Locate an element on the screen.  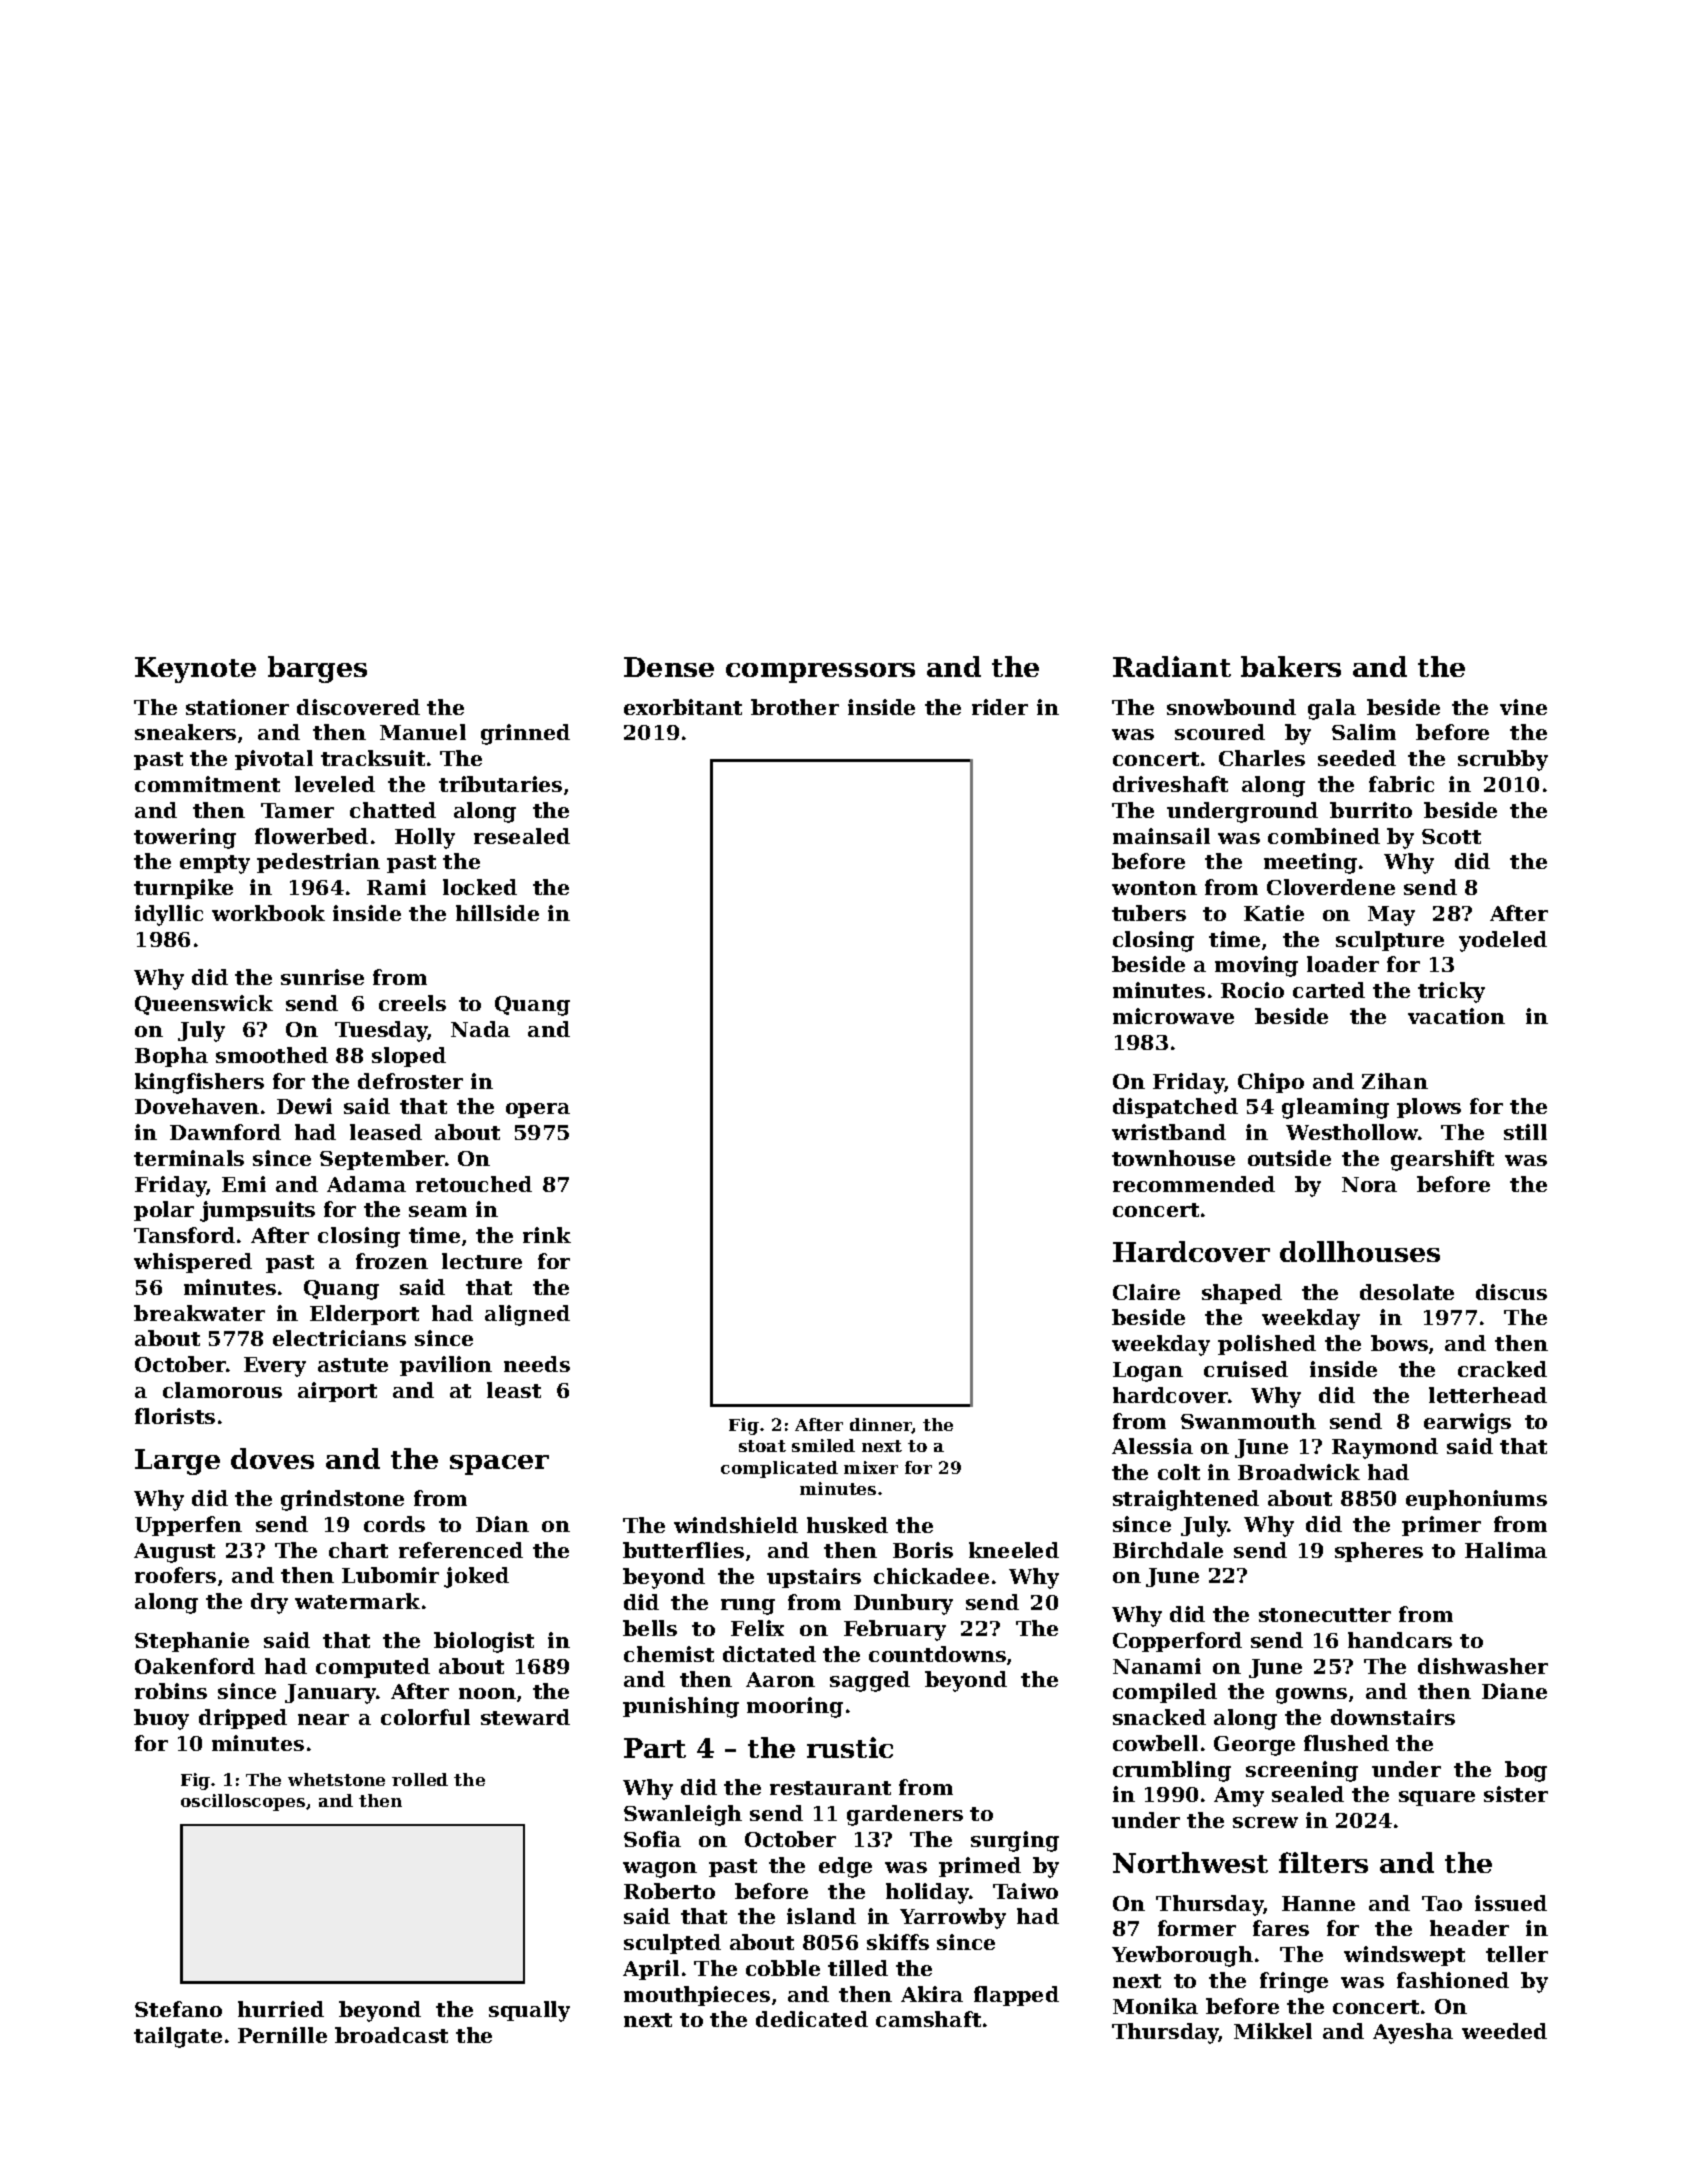
wristband is located at coordinates (1169, 1132).
